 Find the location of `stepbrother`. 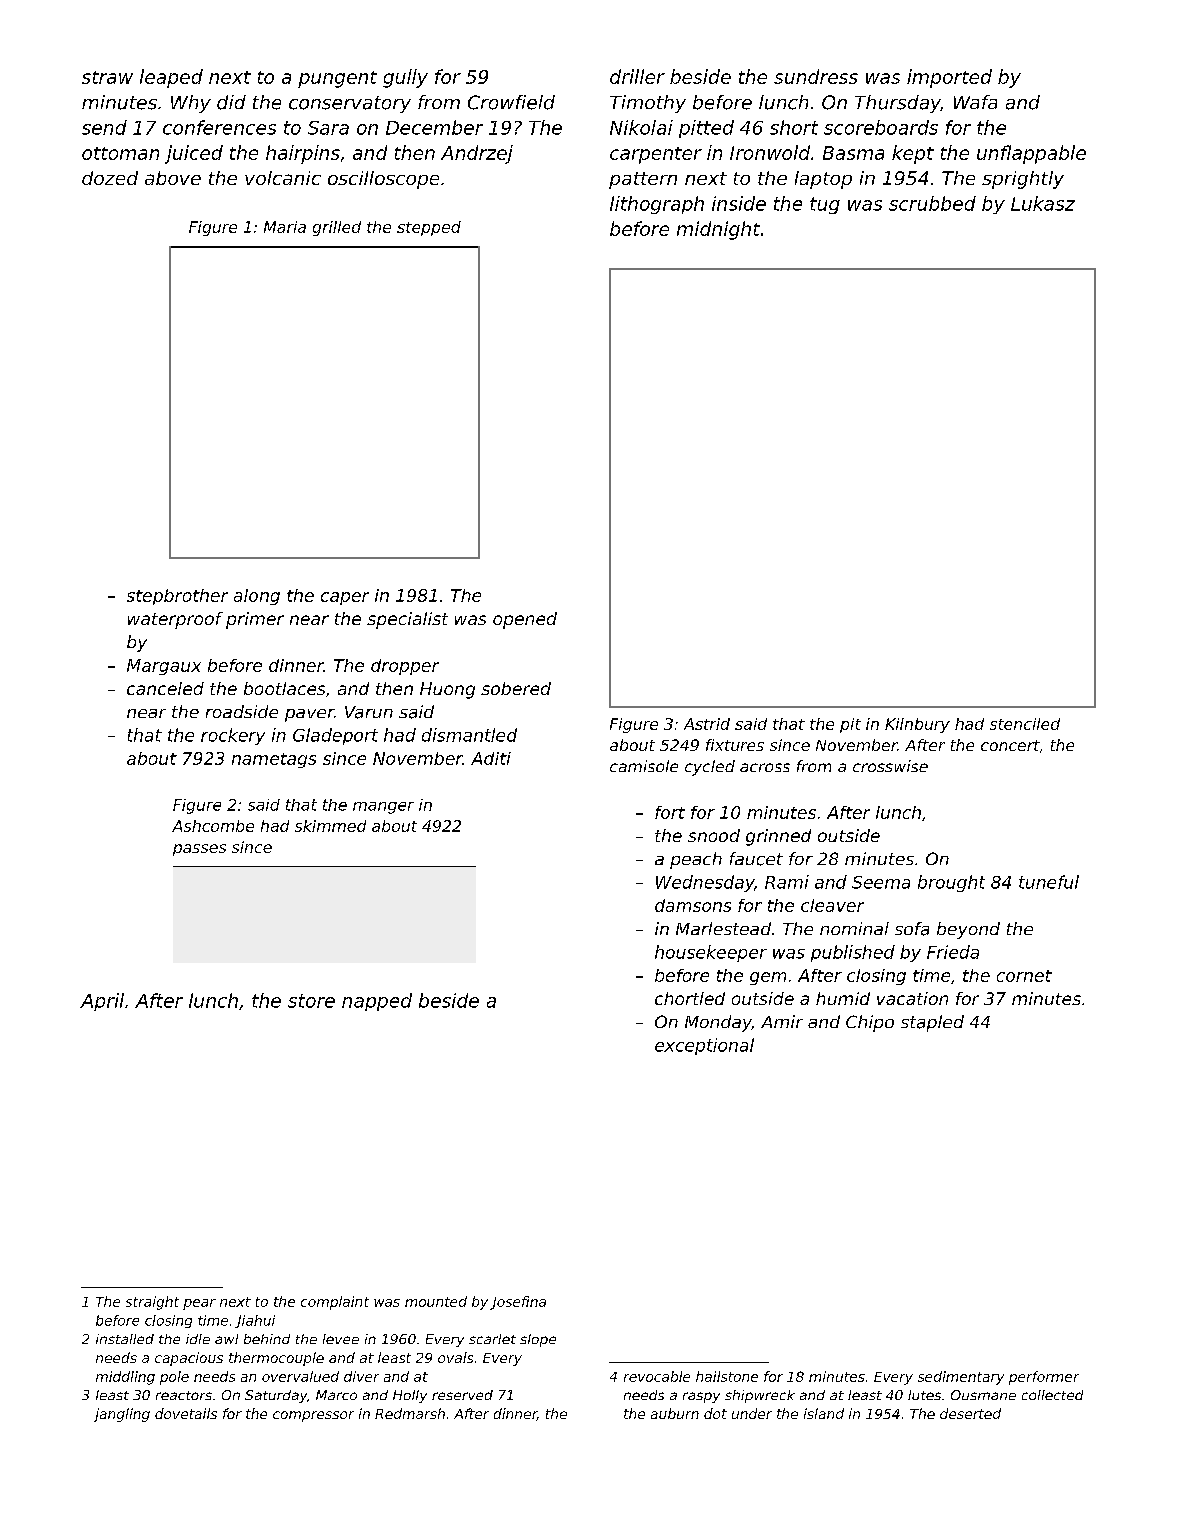

stepbrother is located at coordinates (177, 597).
